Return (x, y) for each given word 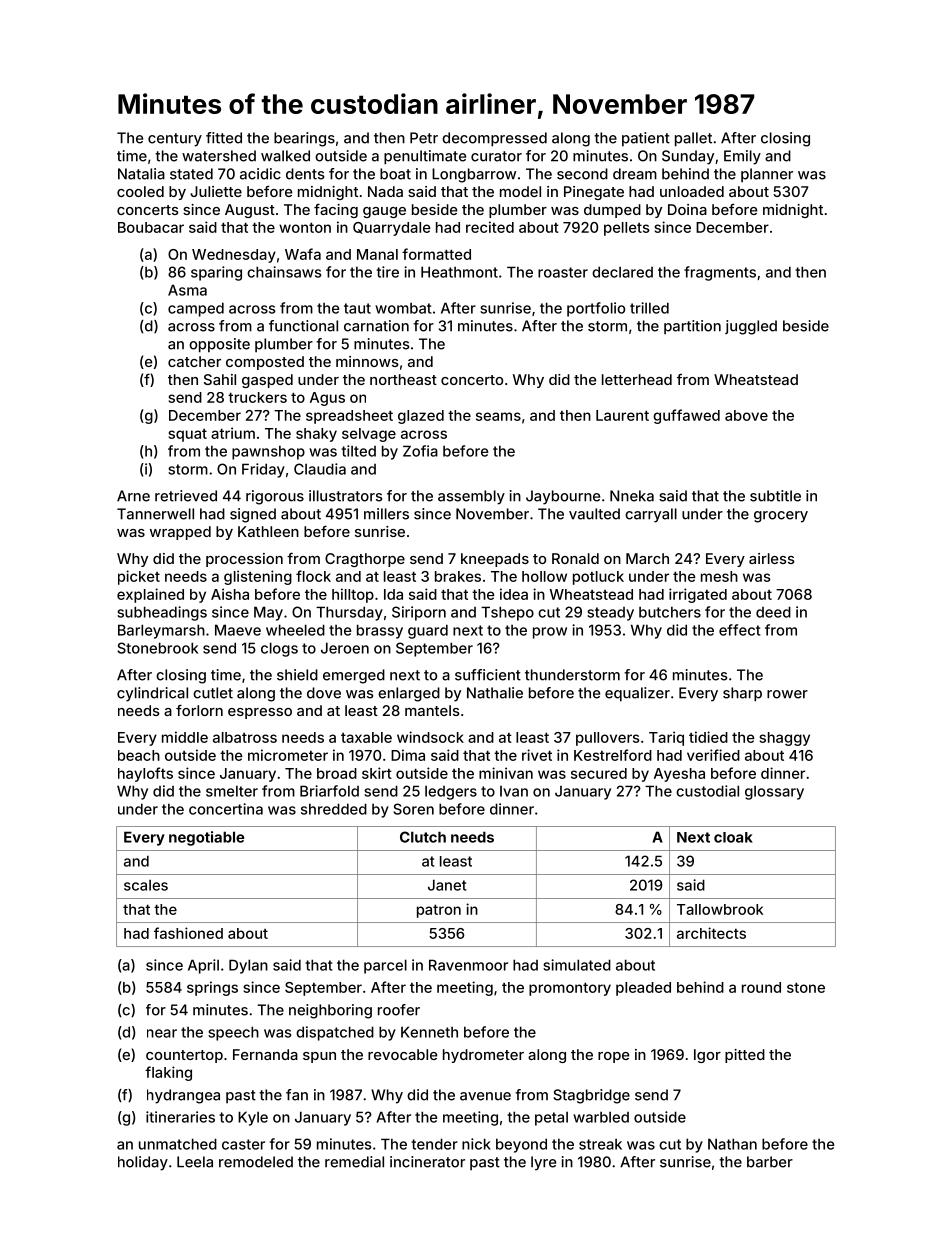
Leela (195, 1162)
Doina (687, 209)
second (582, 174)
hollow (544, 576)
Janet (447, 885)
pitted (745, 1056)
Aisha (230, 594)
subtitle (775, 496)
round (761, 987)
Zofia (420, 451)
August (250, 211)
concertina (226, 809)
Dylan (248, 966)
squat (188, 435)
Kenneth (429, 1032)
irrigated (698, 595)
